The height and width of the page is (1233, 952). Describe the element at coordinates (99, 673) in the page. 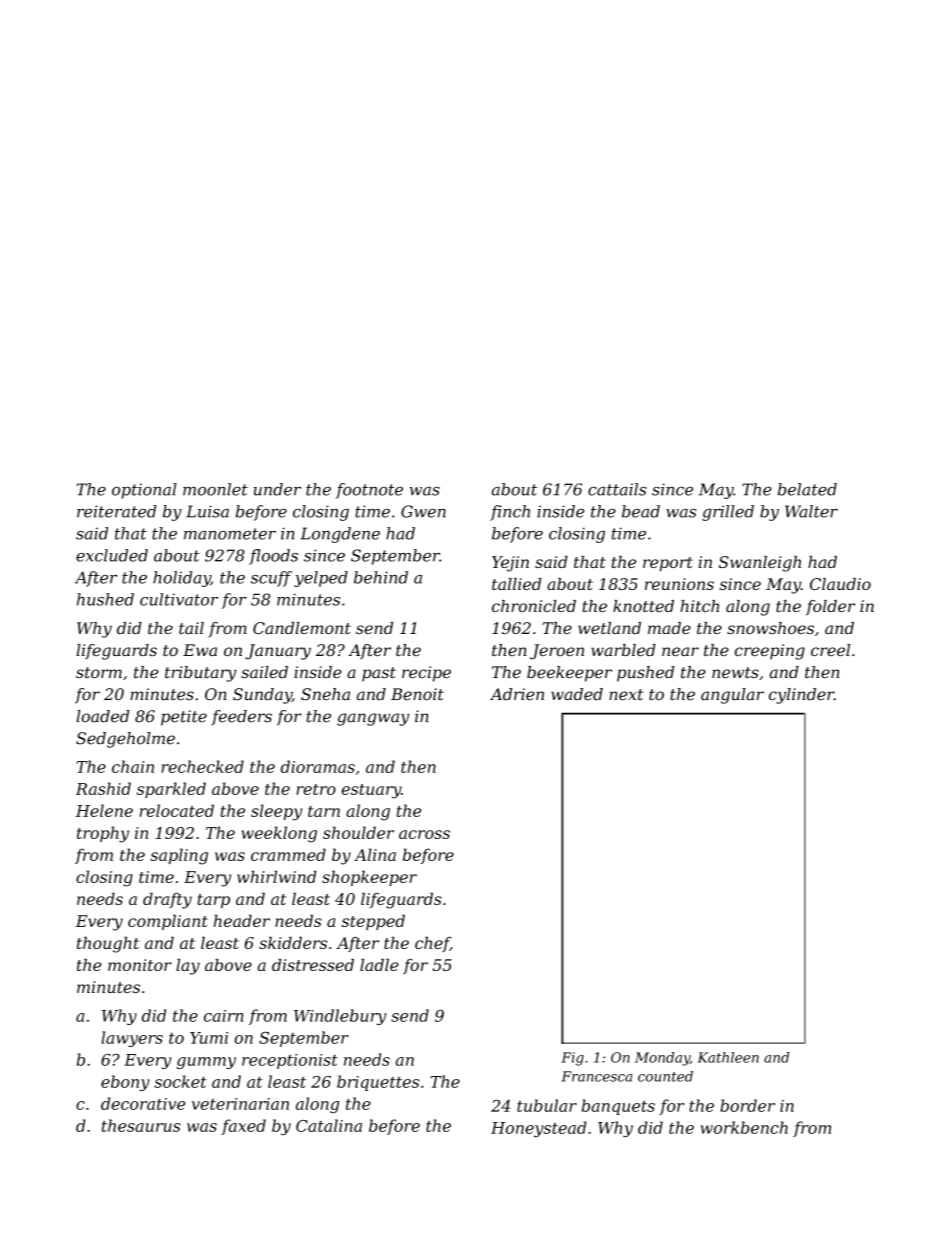

I see `storm` at that location.
